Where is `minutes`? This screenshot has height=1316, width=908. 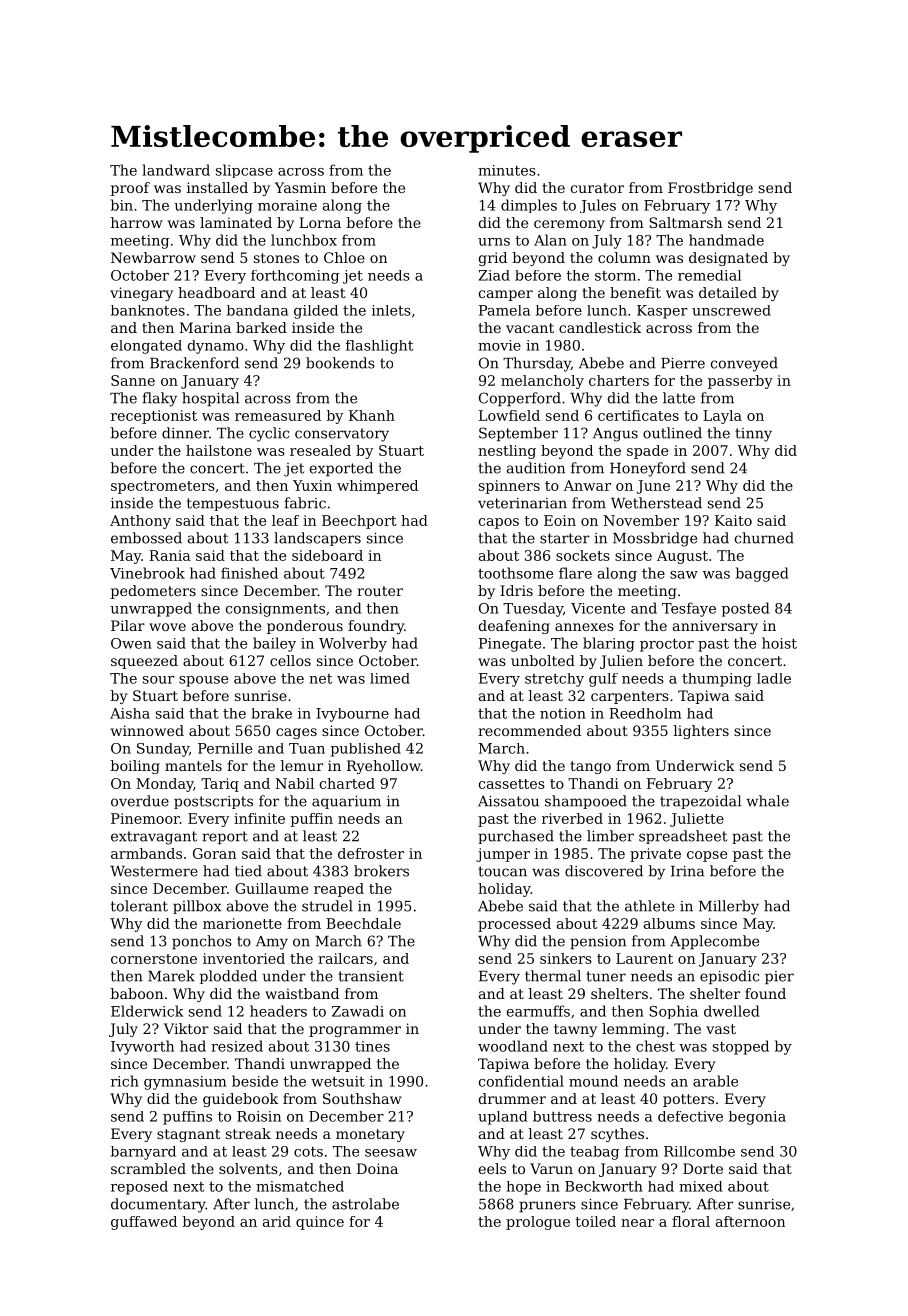
minutes is located at coordinates (507, 170).
